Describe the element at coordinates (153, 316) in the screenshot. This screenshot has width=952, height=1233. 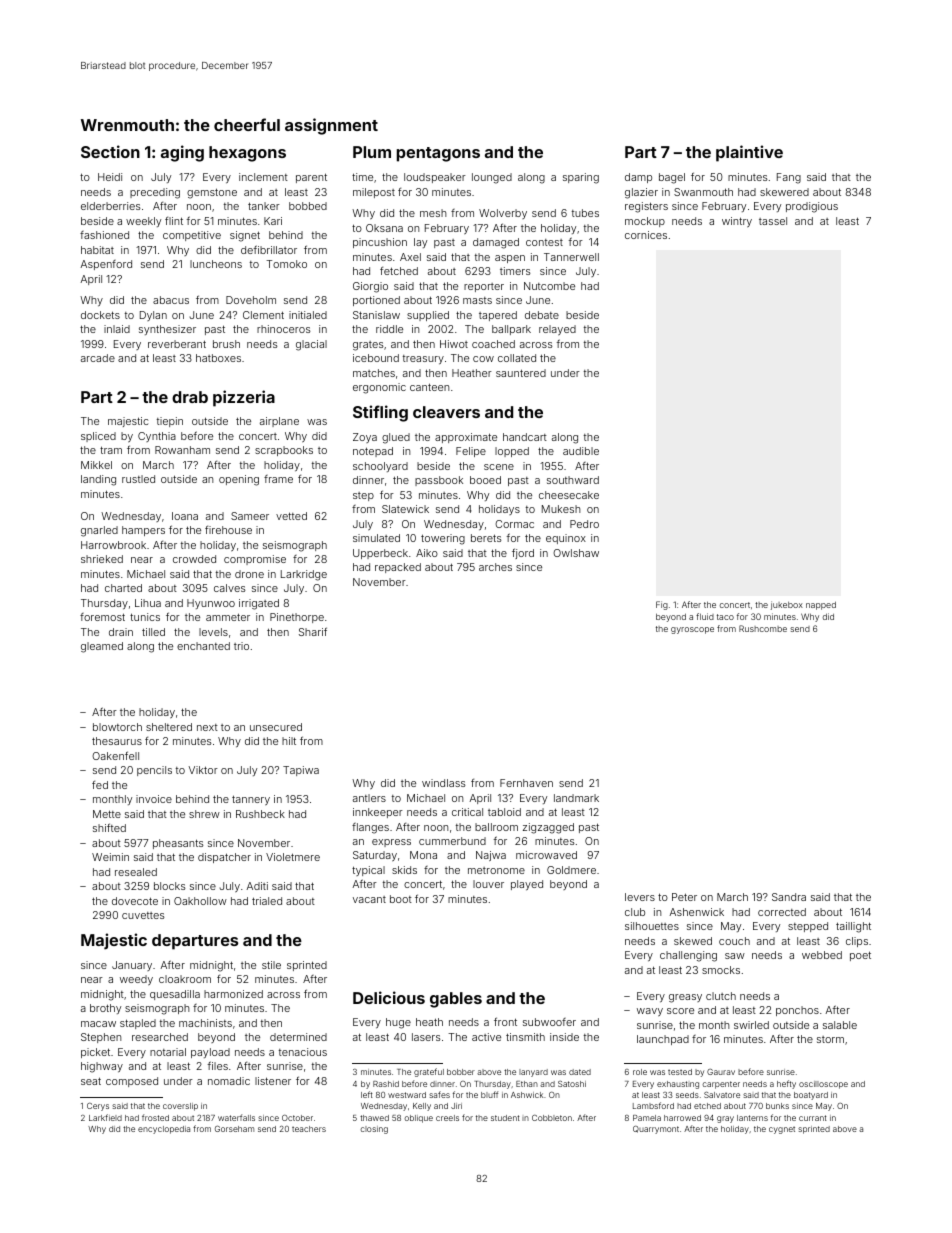
I see `Dylan` at that location.
